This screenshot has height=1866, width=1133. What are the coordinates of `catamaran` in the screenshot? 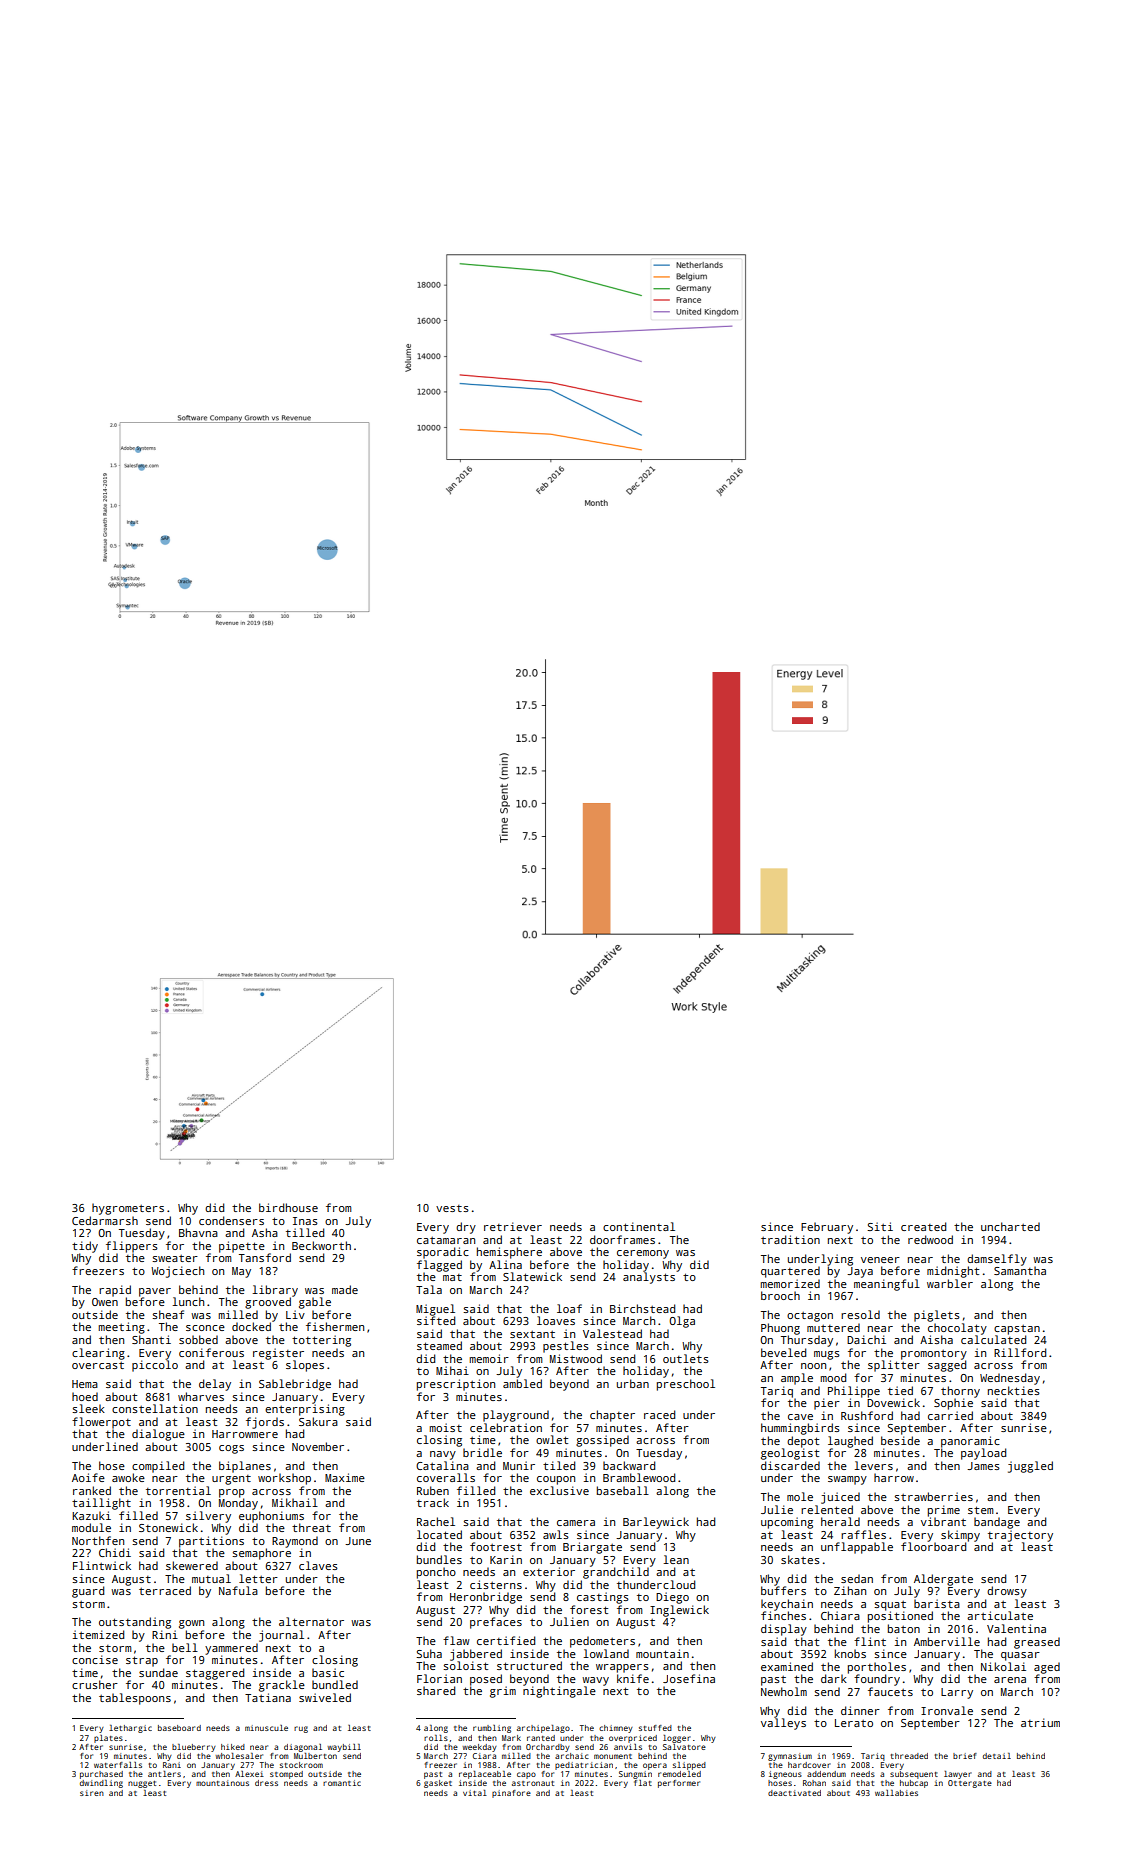 It's located at (446, 1240).
